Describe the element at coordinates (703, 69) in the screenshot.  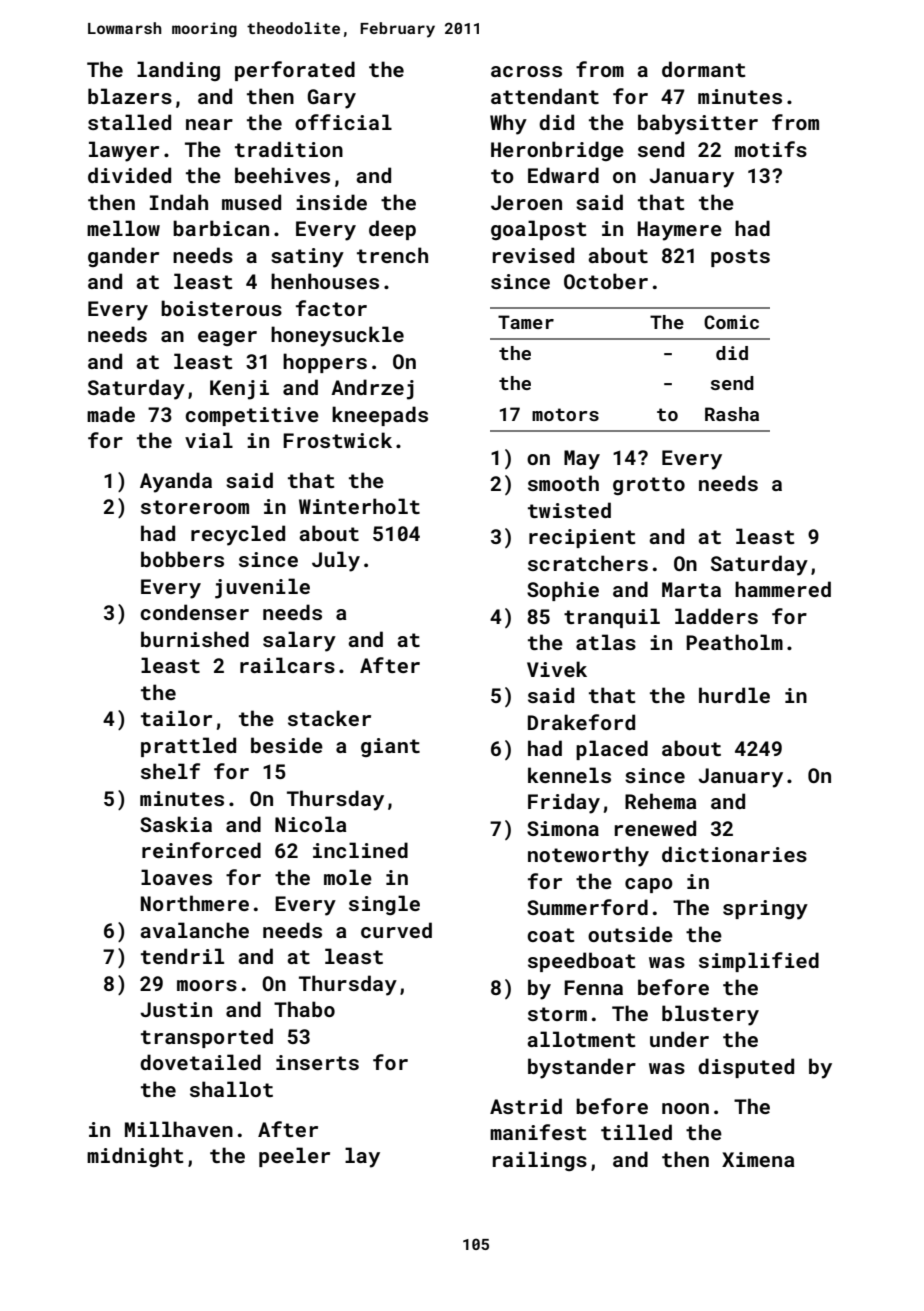
I see `dormant` at that location.
